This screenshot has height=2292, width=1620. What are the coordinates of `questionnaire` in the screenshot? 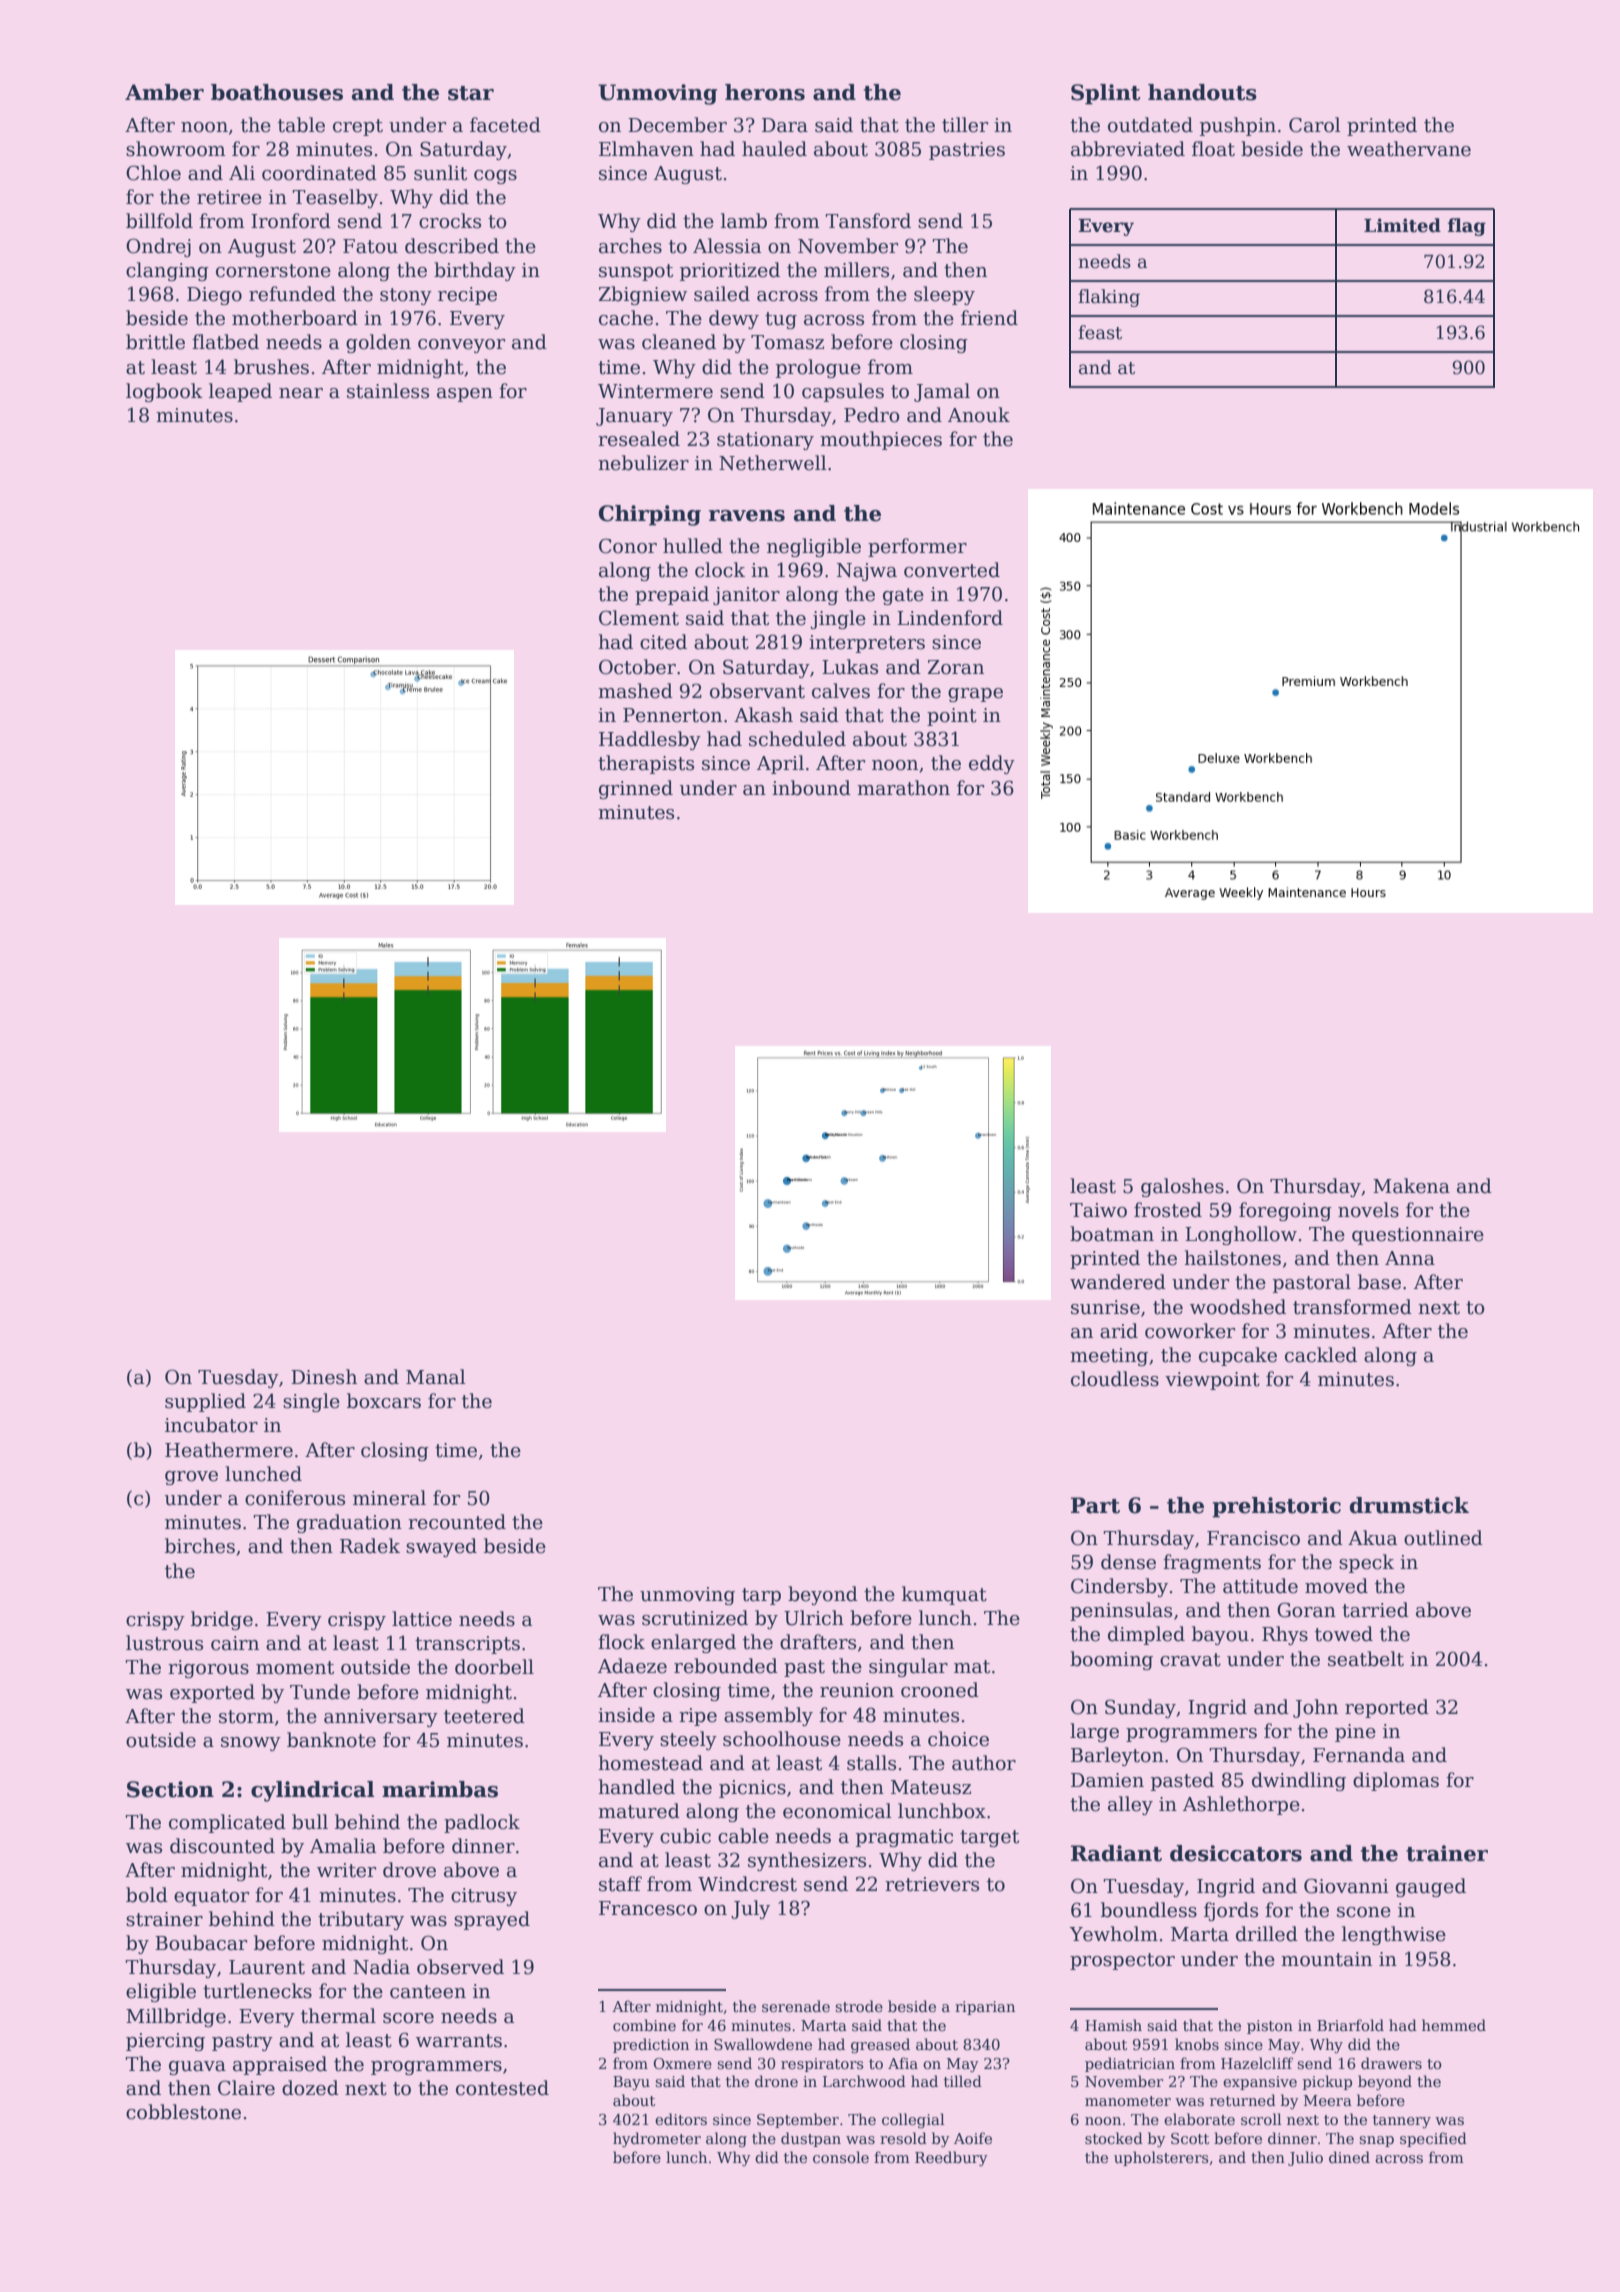 It's located at (1418, 1236).
